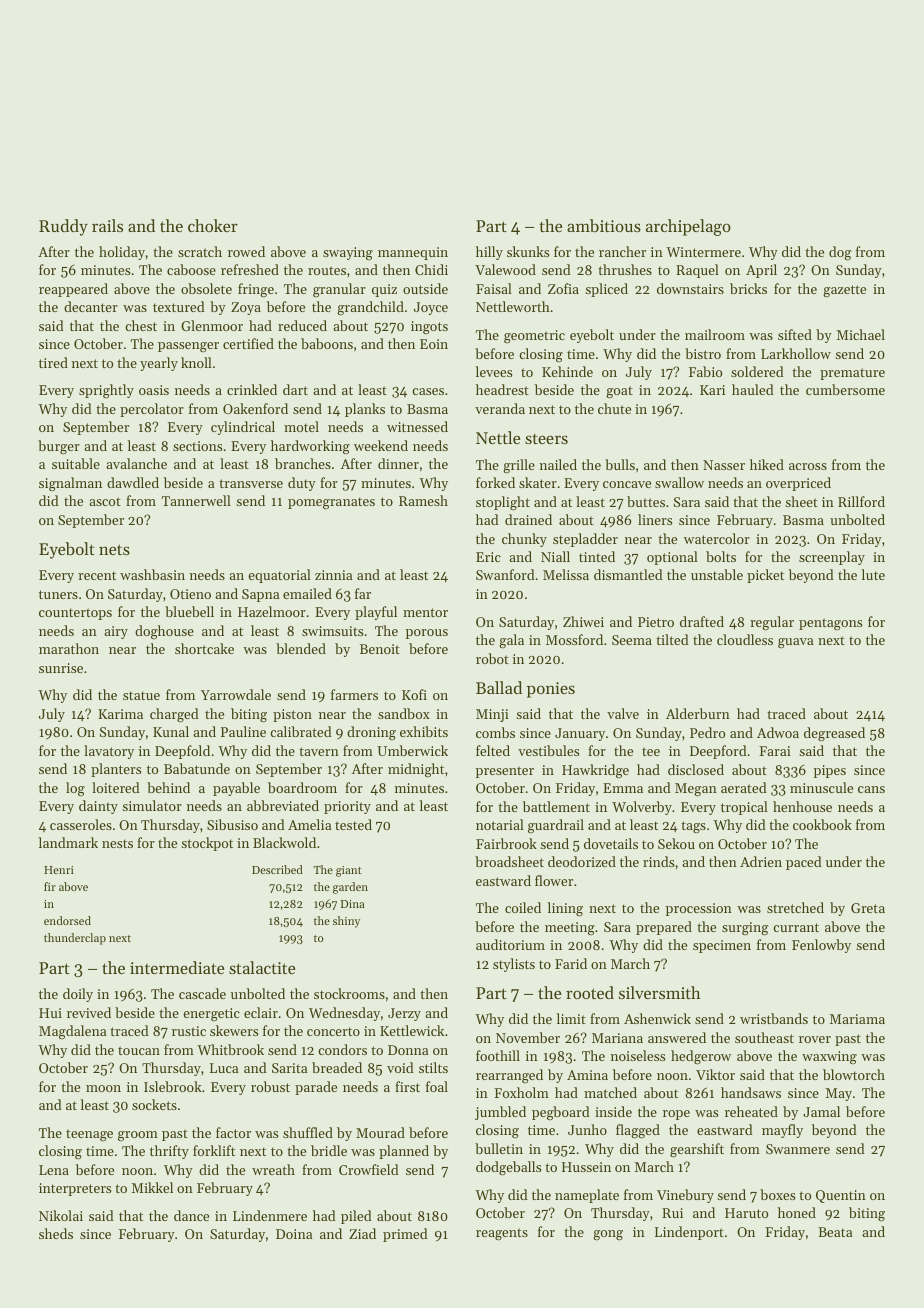 This screenshot has width=924, height=1308. What do you see at coordinates (252, 389) in the screenshot?
I see `crinkled` at bounding box center [252, 389].
